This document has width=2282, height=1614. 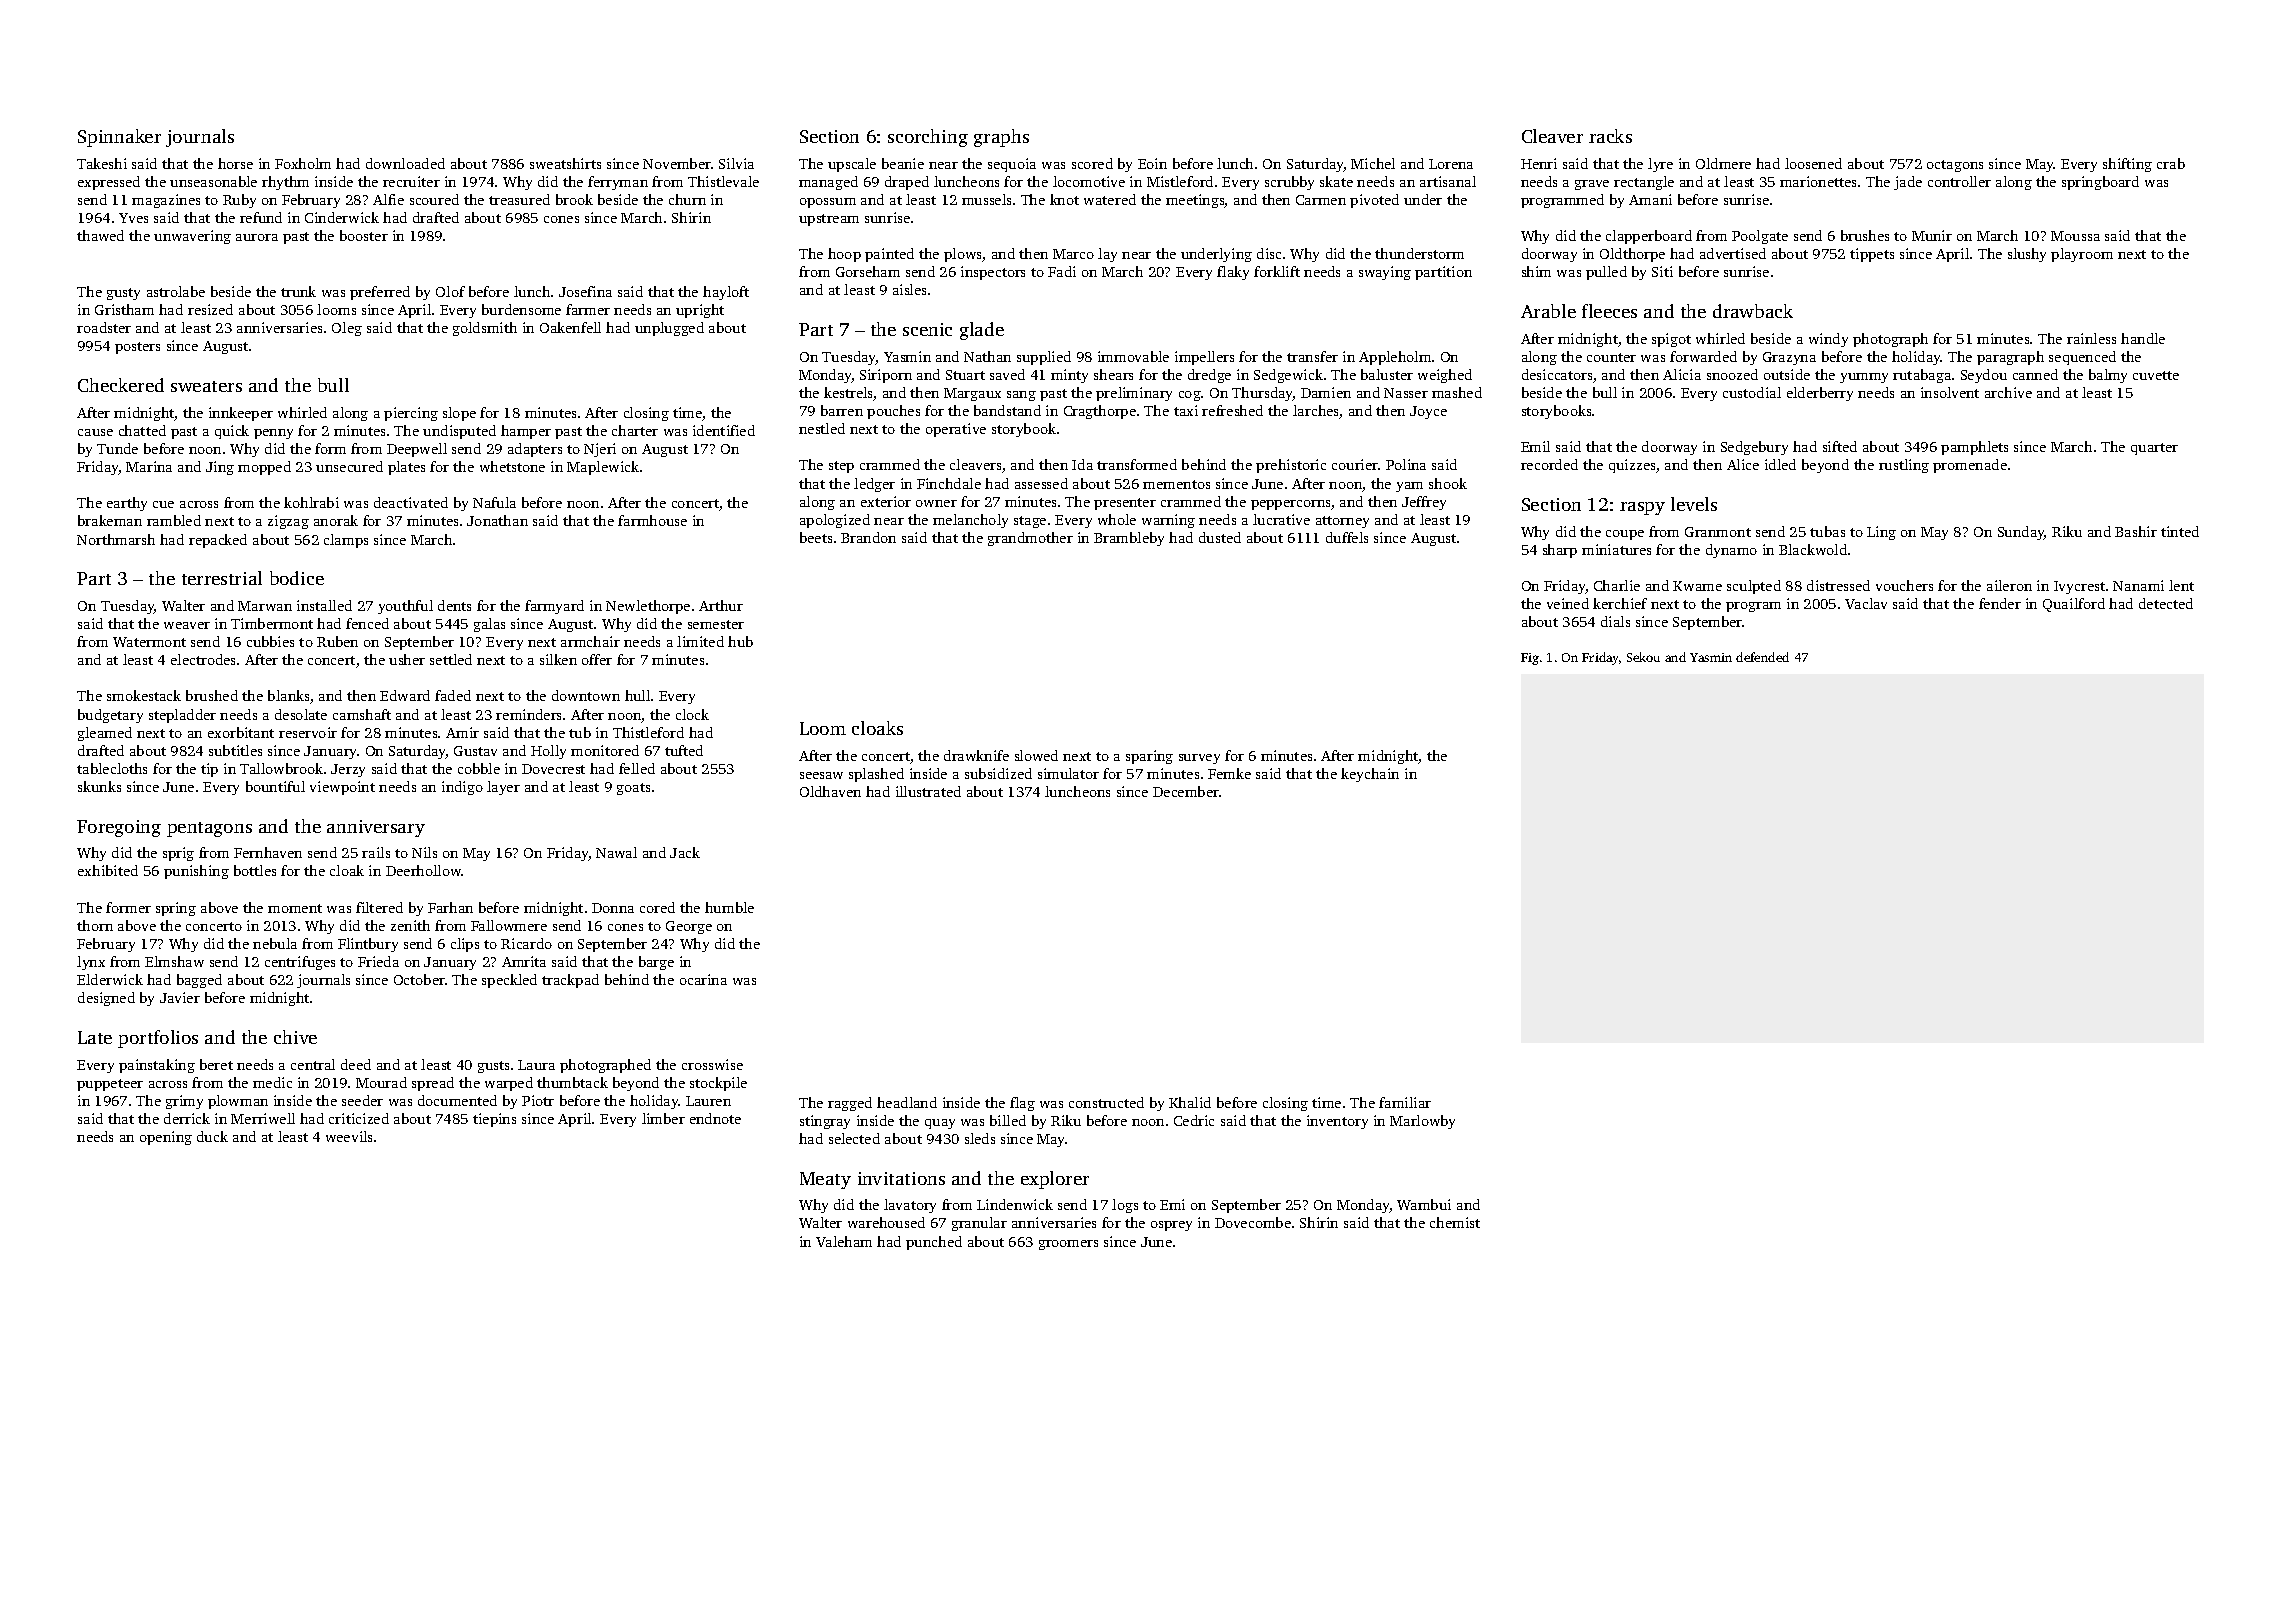 I want to click on crab, so click(x=2171, y=163).
